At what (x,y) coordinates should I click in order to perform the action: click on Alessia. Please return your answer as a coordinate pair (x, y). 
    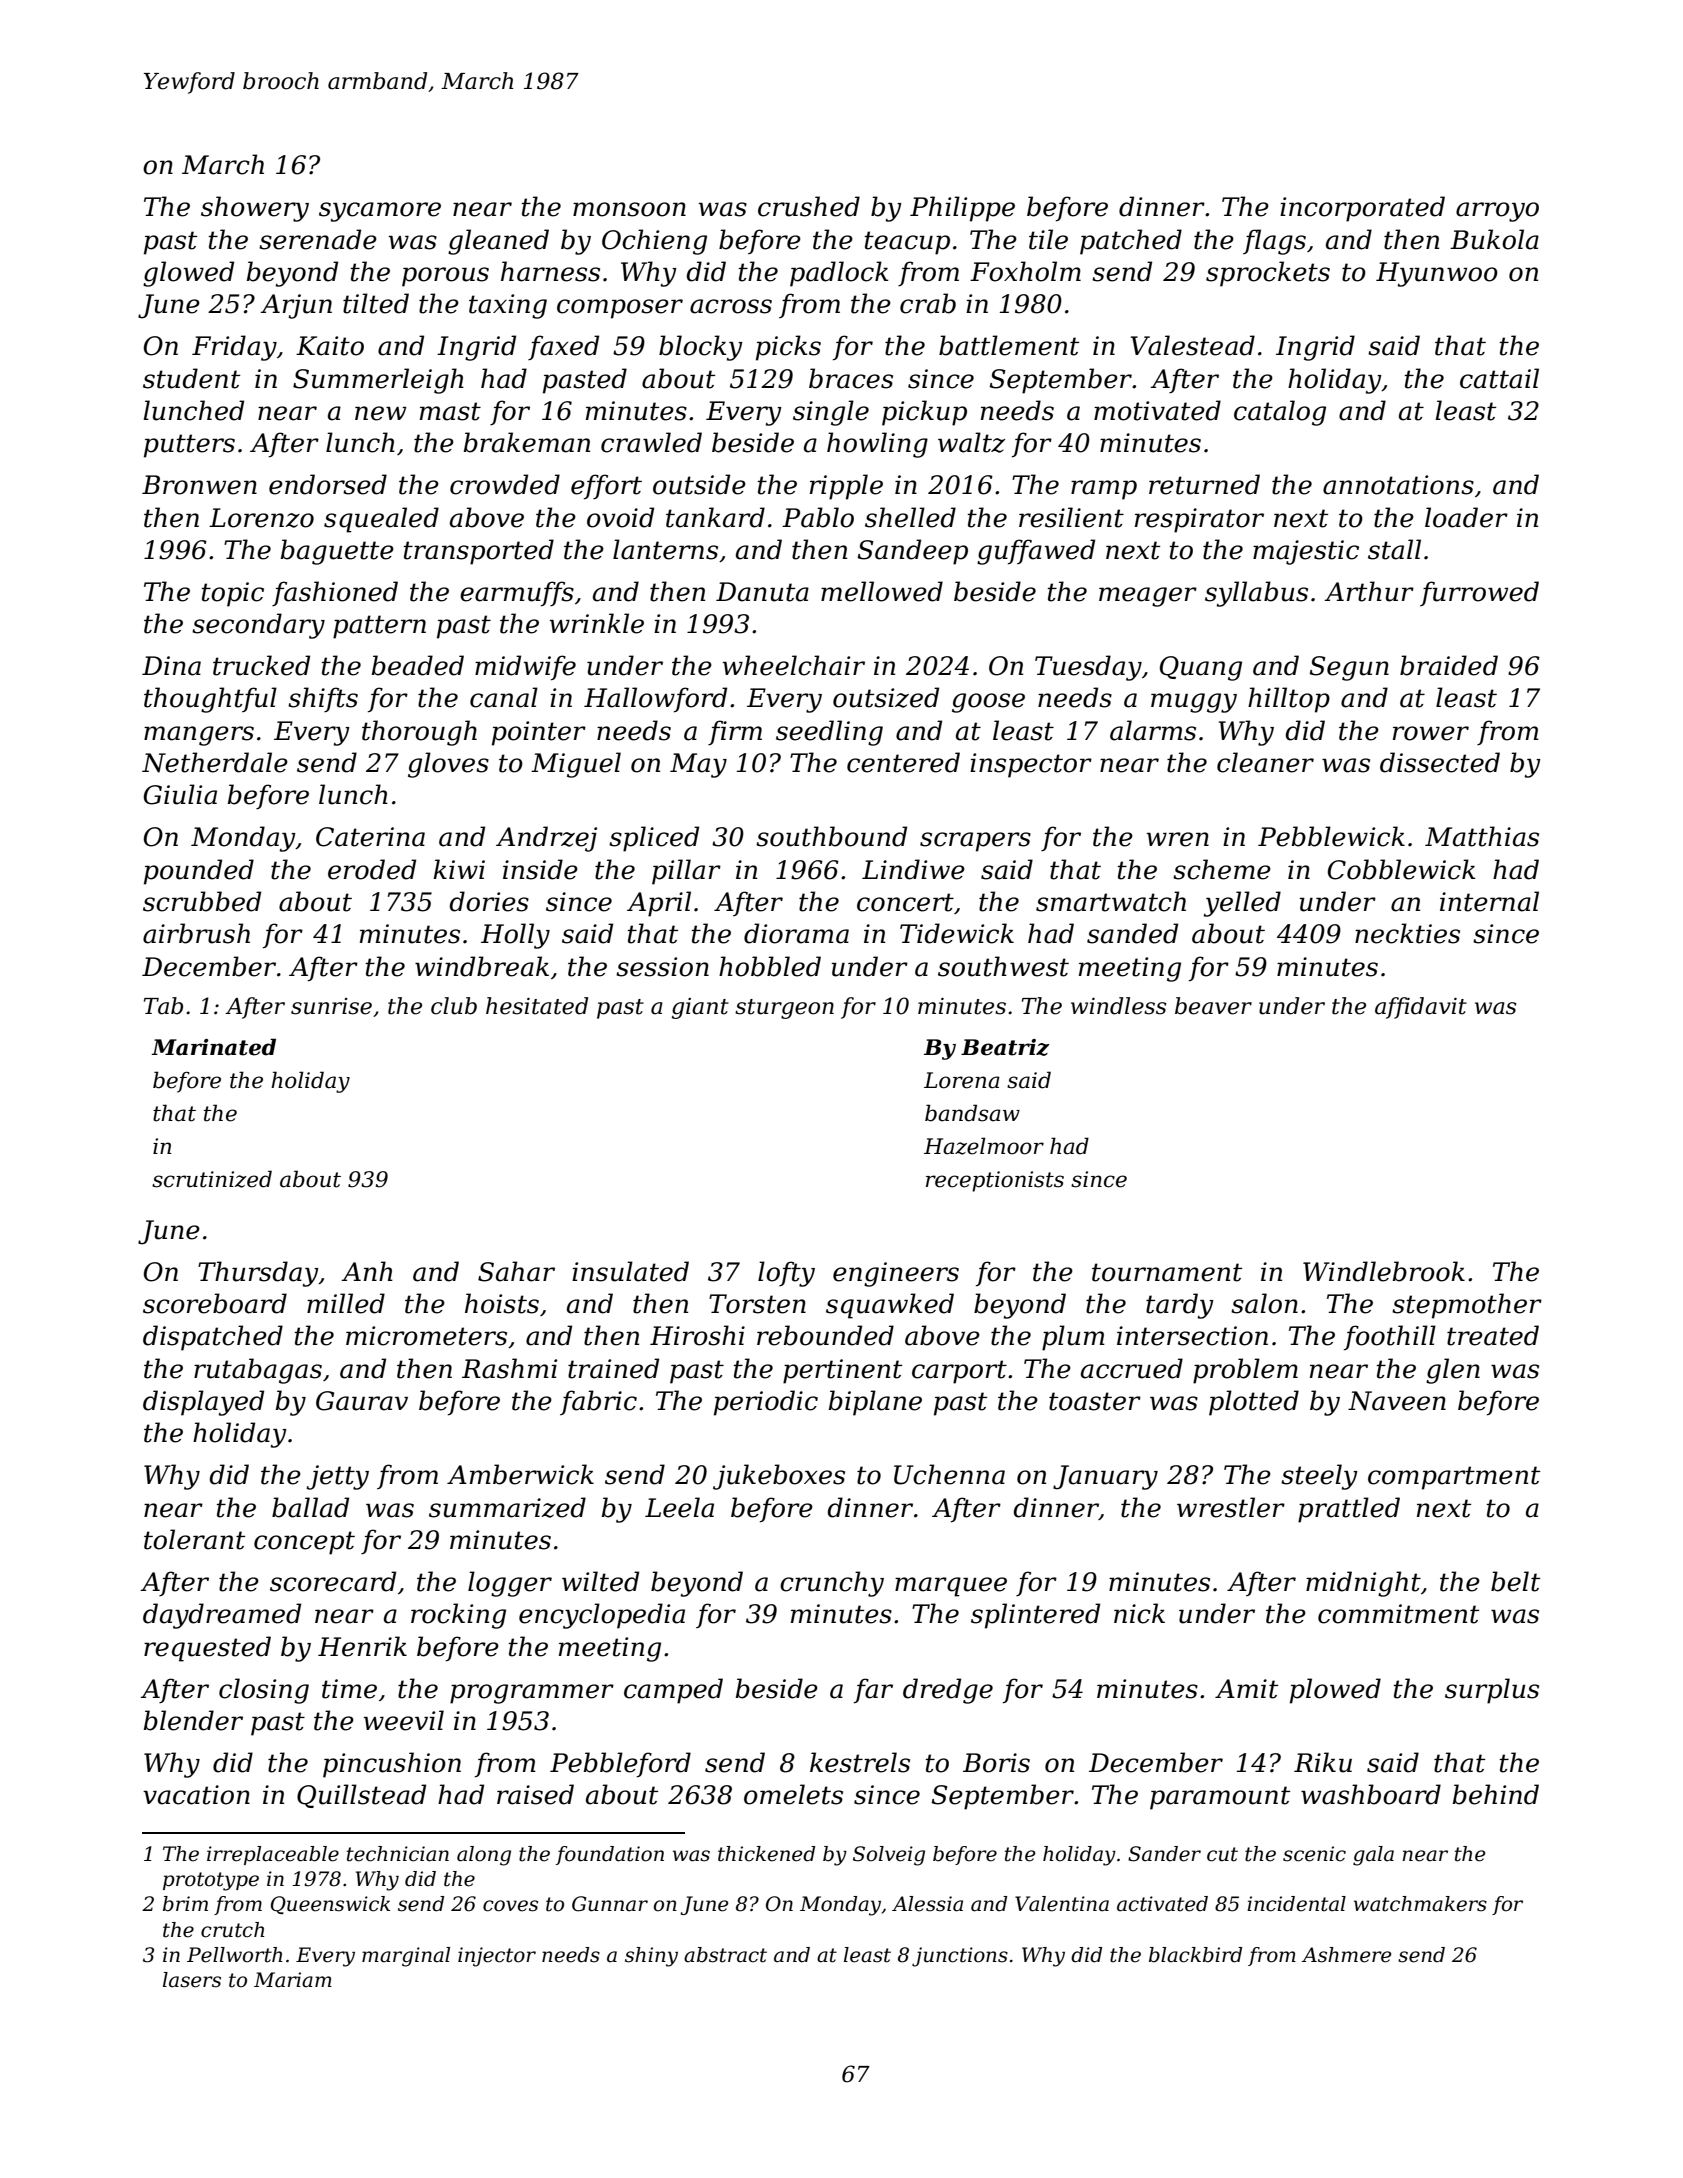
    Looking at the image, I should click on (927, 1904).
